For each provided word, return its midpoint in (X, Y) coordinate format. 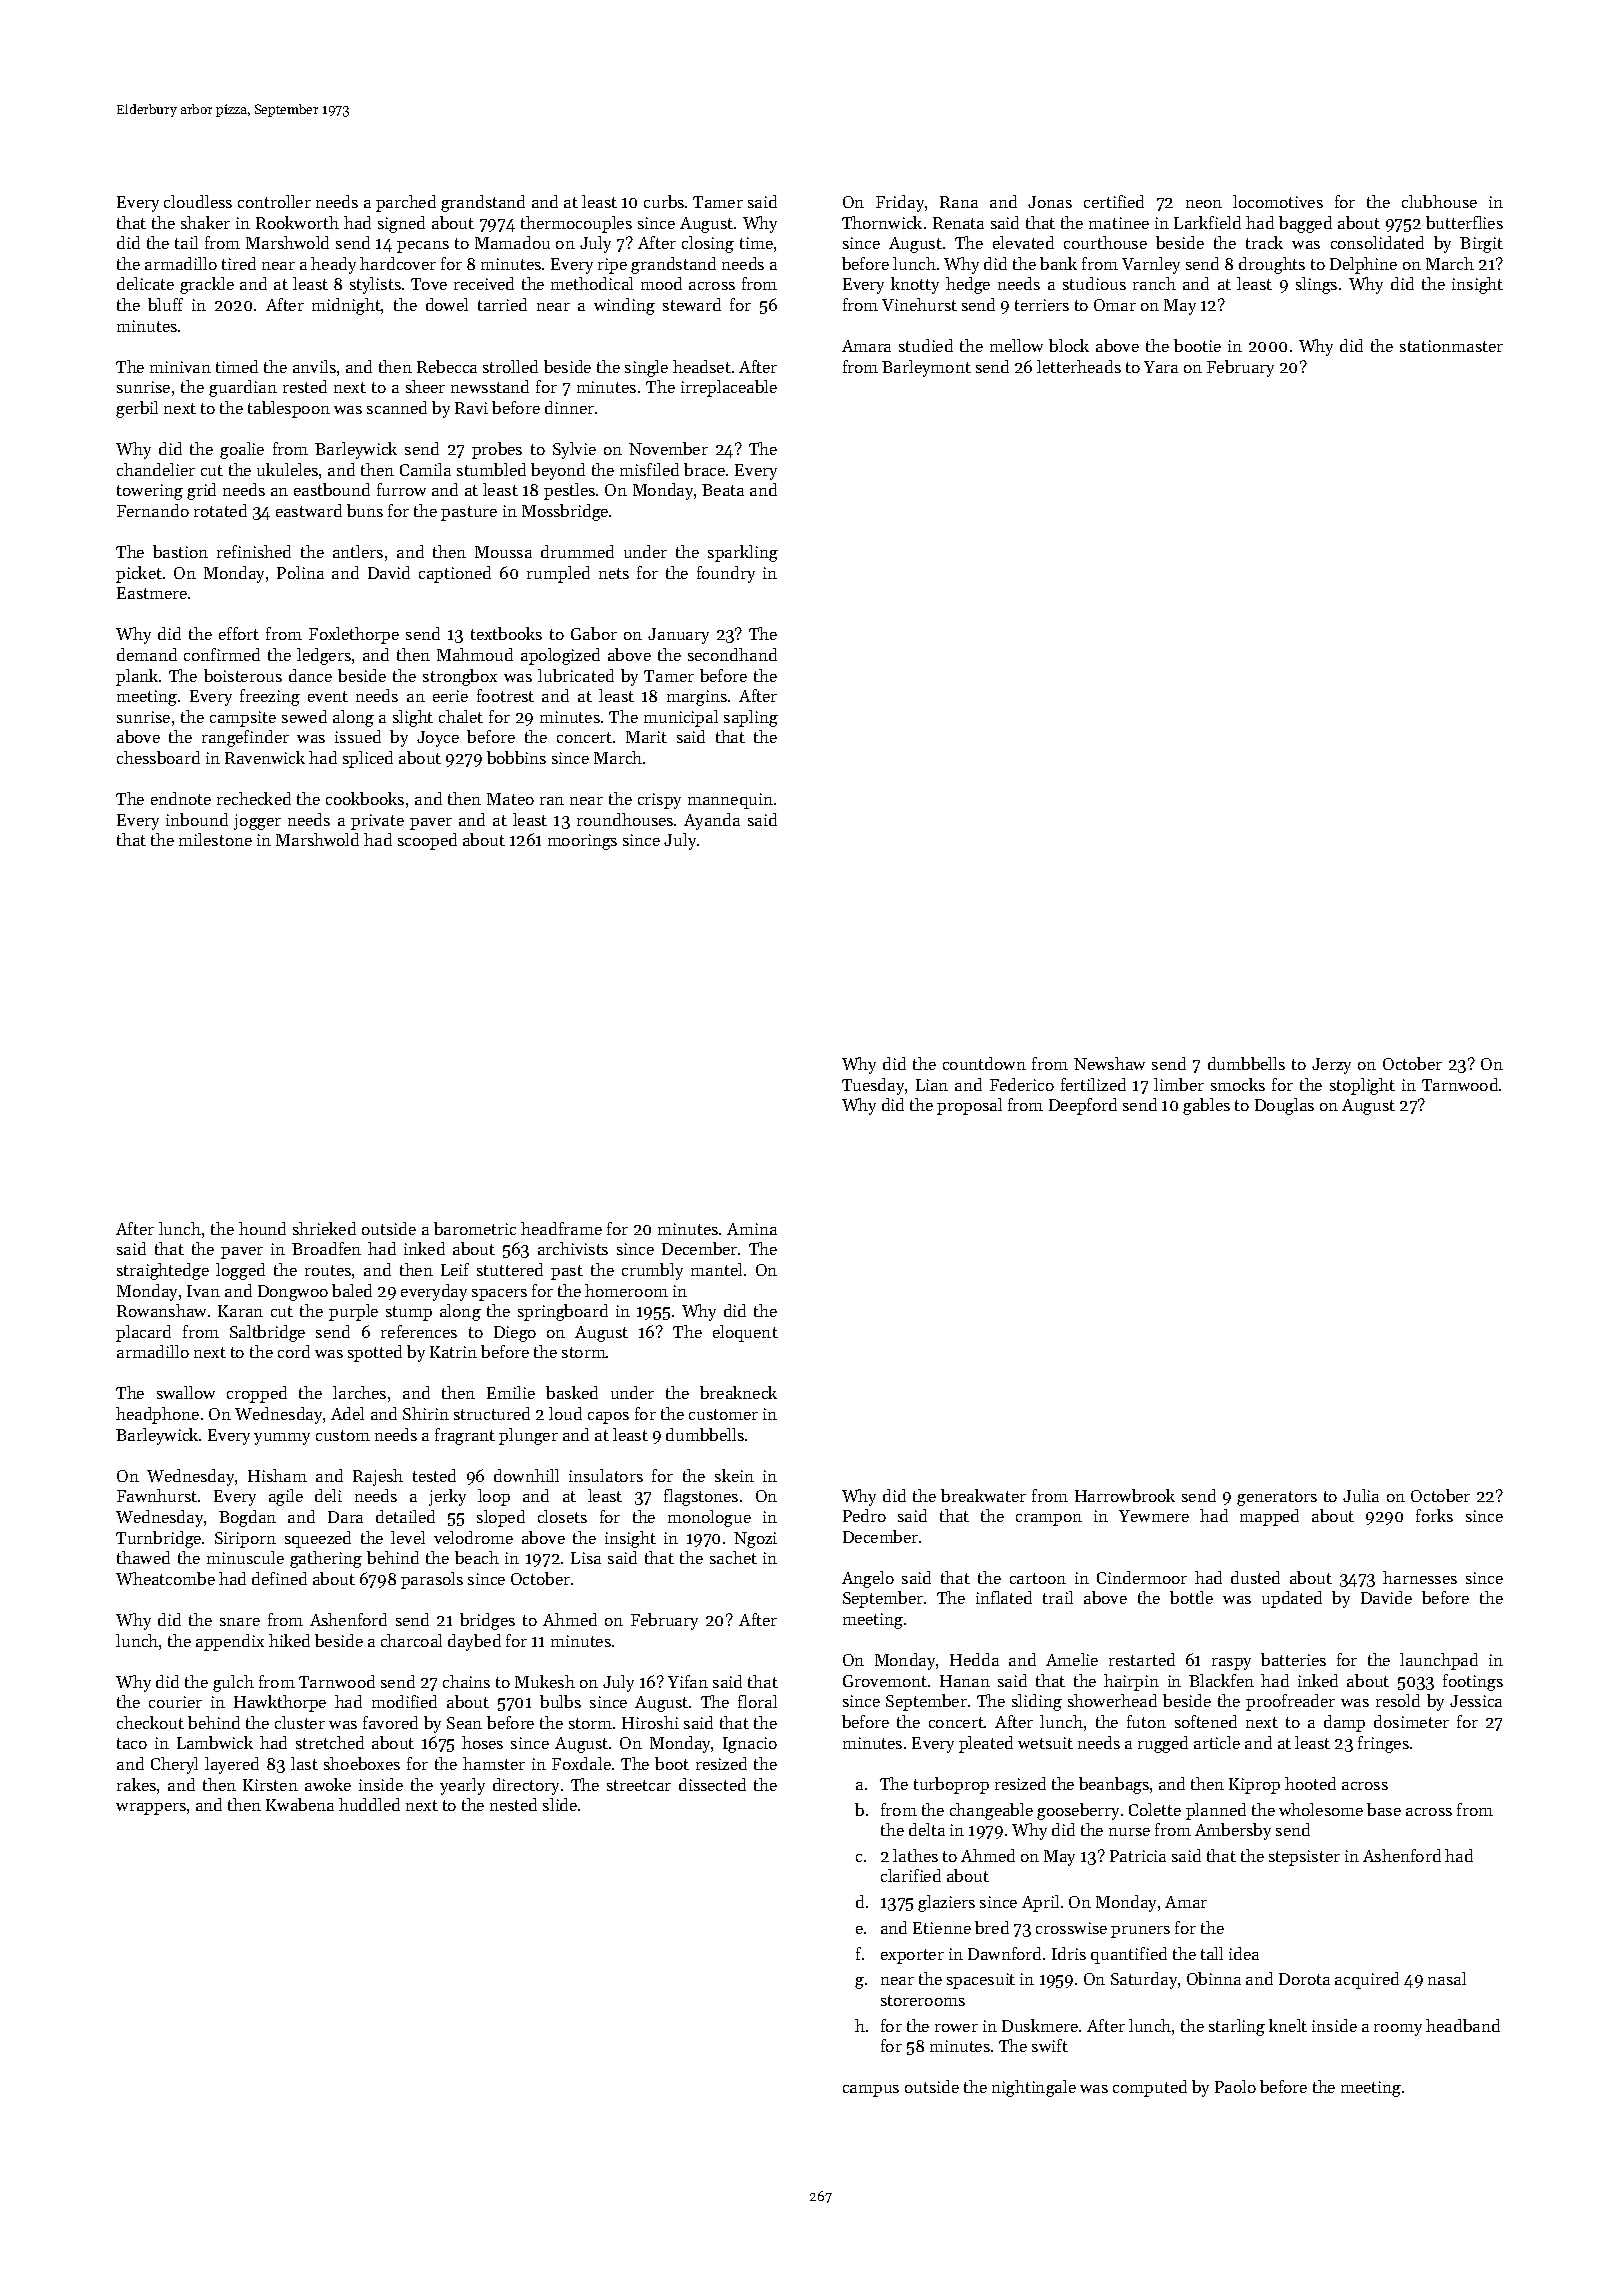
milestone (215, 839)
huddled (369, 1804)
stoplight (1362, 1086)
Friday (900, 203)
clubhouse (1439, 201)
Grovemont (885, 1681)
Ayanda (712, 821)
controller (274, 201)
